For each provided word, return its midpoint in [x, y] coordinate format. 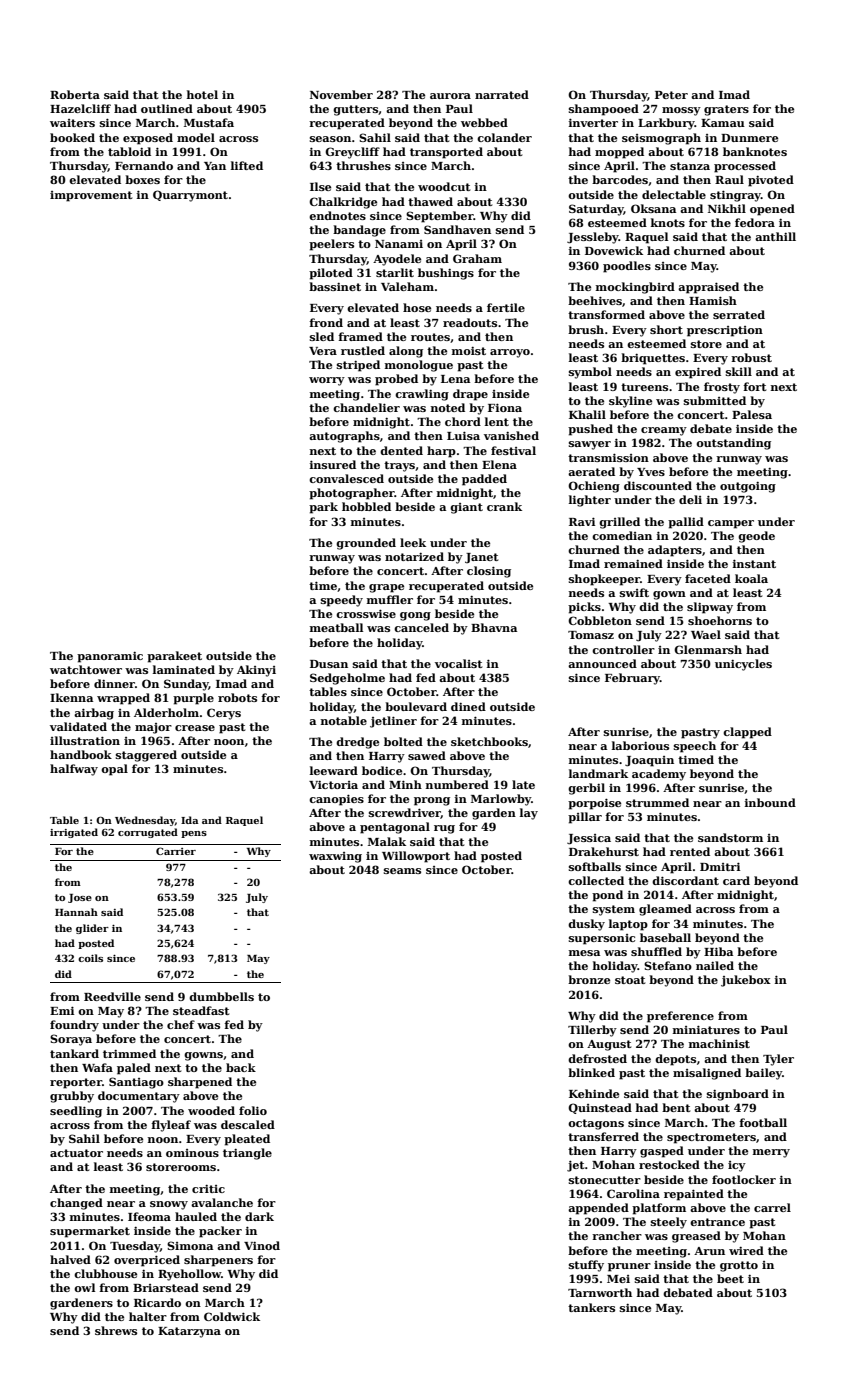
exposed [148, 139]
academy [659, 775]
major [153, 728]
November [341, 94]
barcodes [620, 179]
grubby [72, 1097]
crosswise [366, 613]
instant [754, 563]
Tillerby [592, 1031]
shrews [116, 1330]
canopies [336, 800]
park [323, 508]
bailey [763, 1074]
